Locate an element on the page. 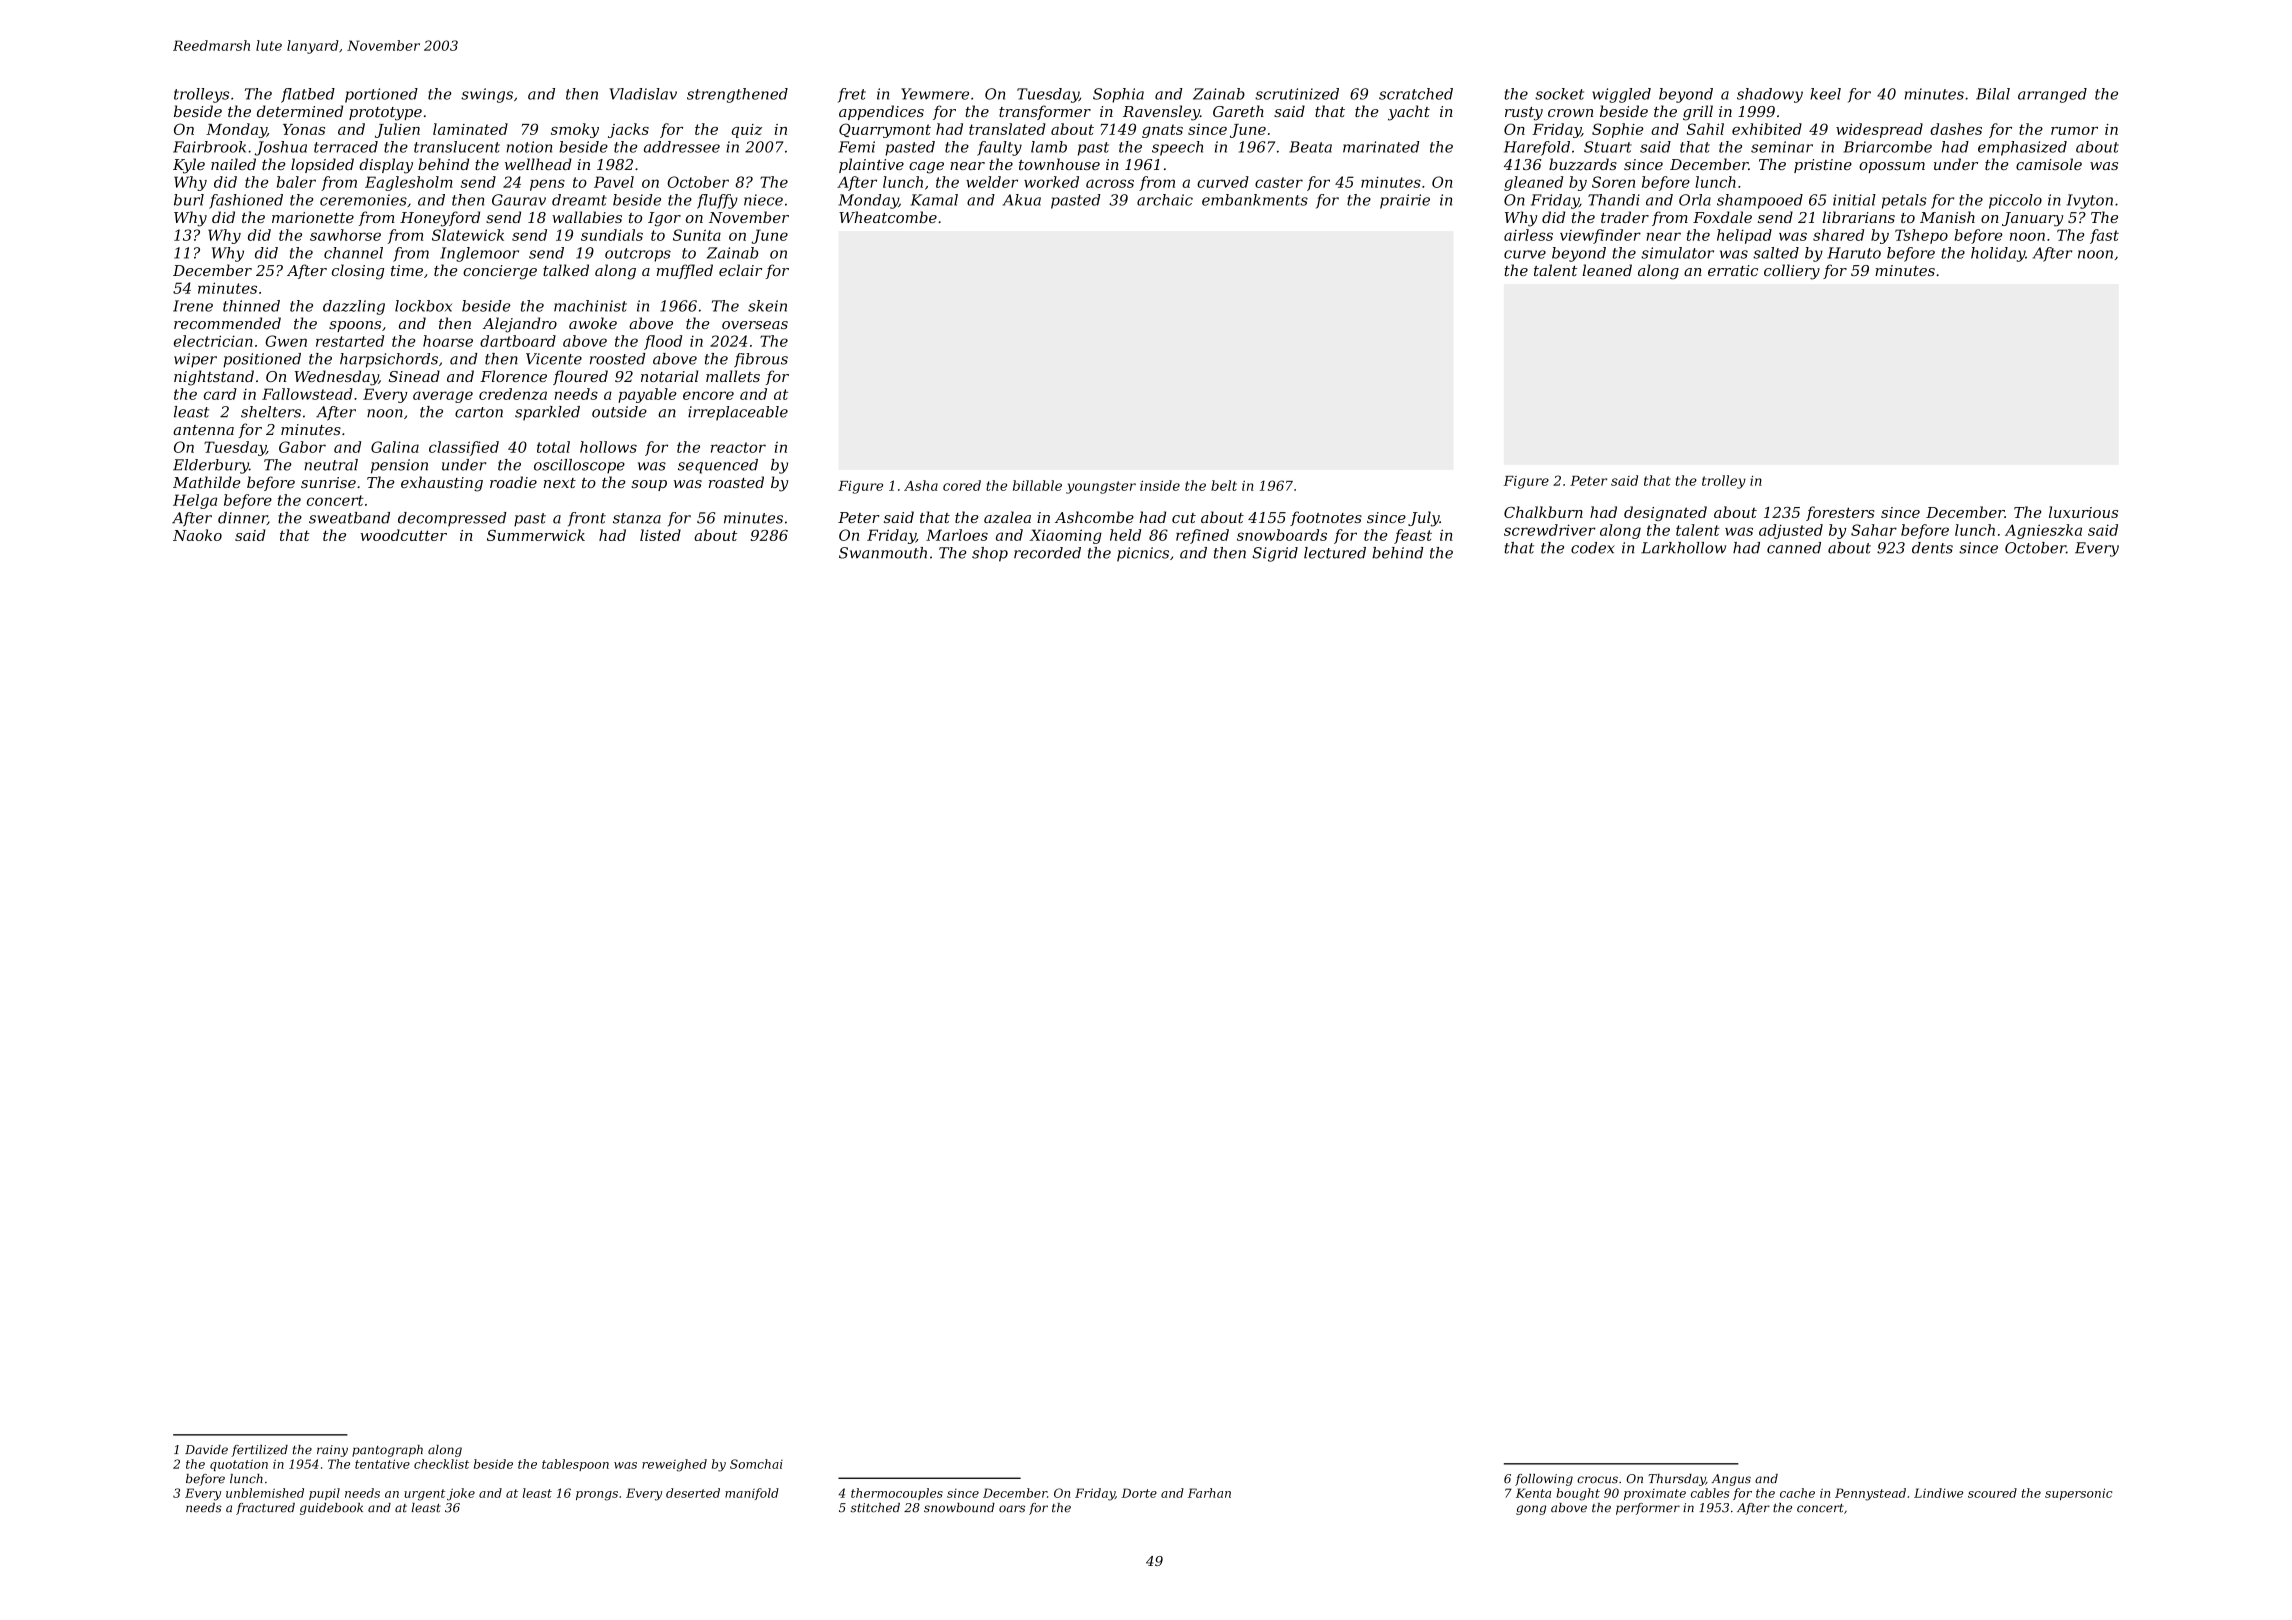 This page has height=1620, width=2292. woodcutter is located at coordinates (403, 535).
